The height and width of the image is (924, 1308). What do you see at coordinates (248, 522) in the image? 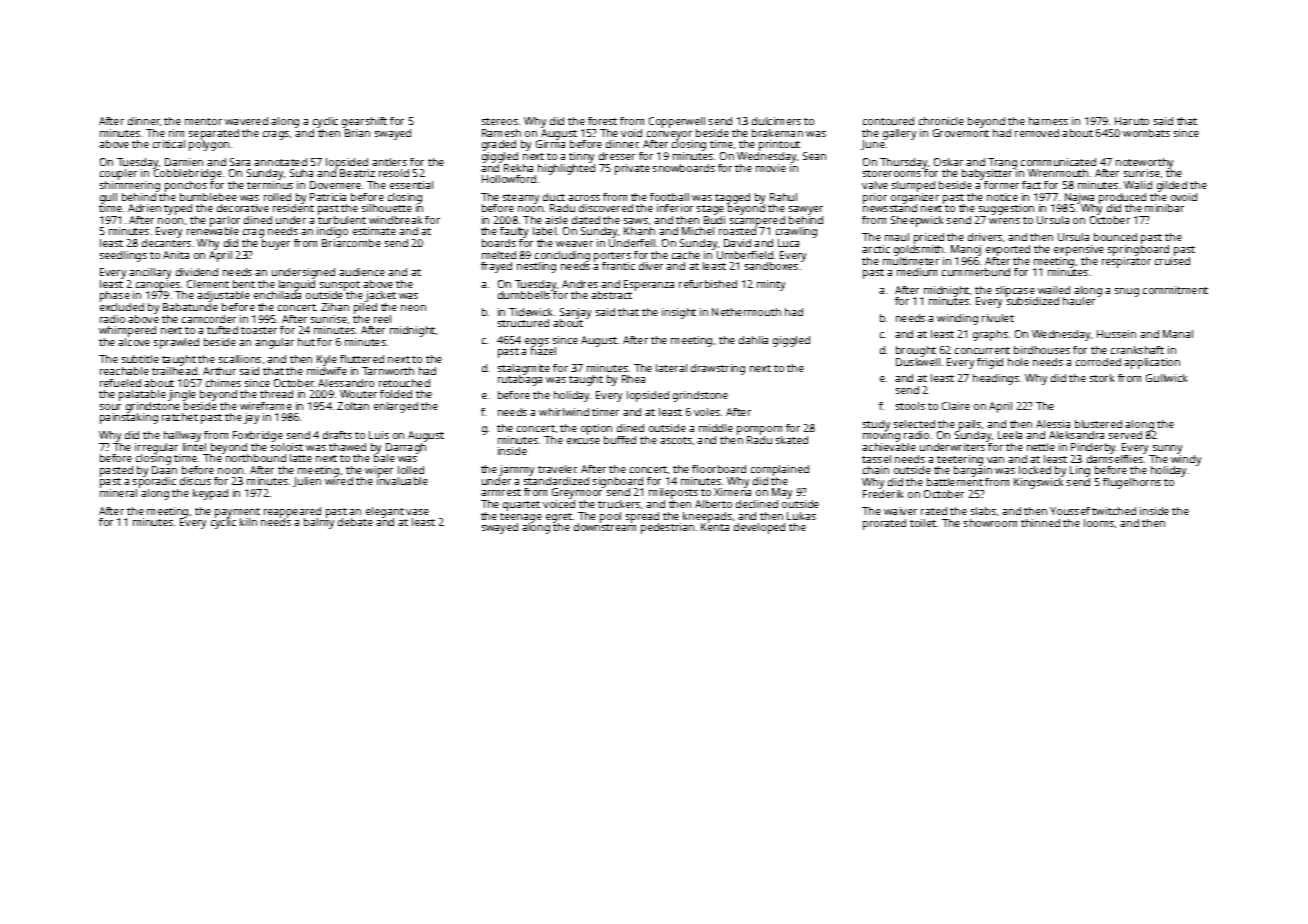
I see `kiln` at bounding box center [248, 522].
